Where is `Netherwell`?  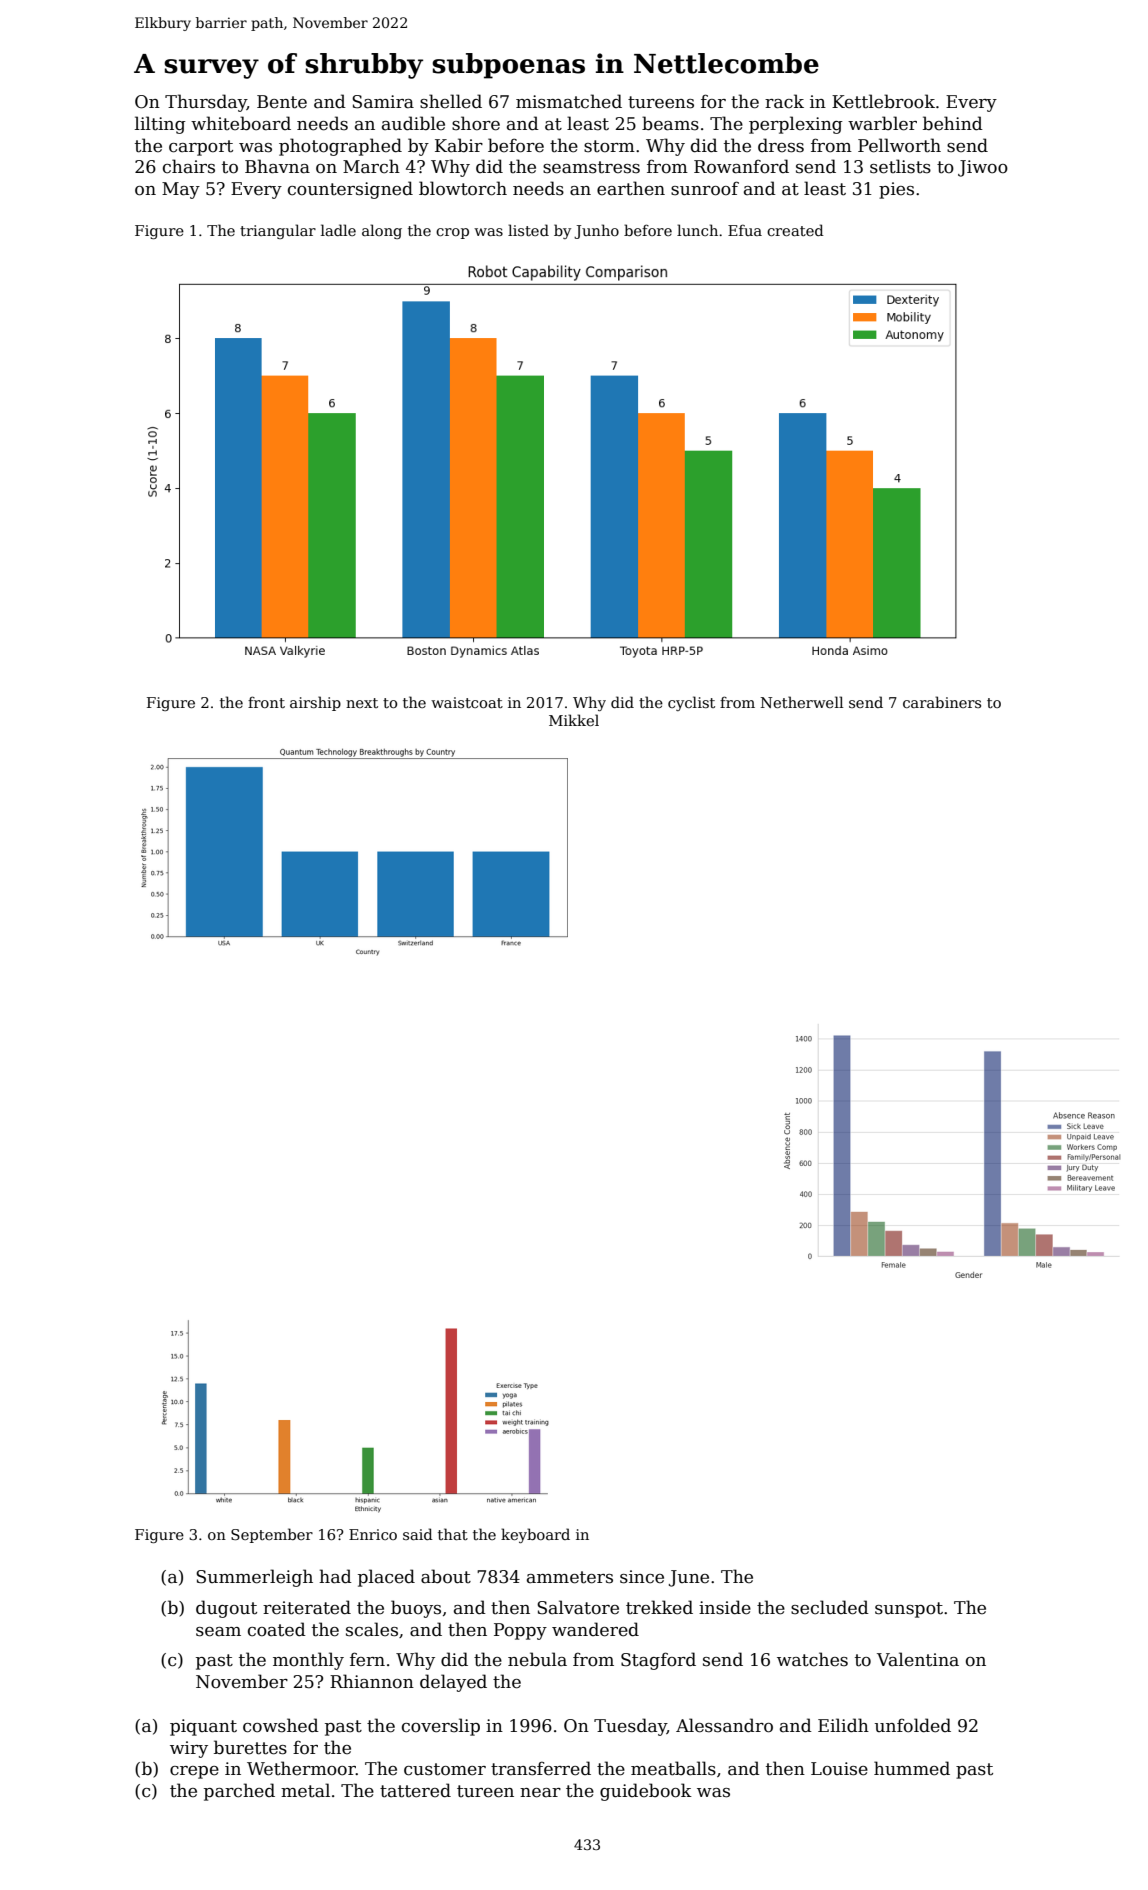 Netherwell is located at coordinates (802, 702).
